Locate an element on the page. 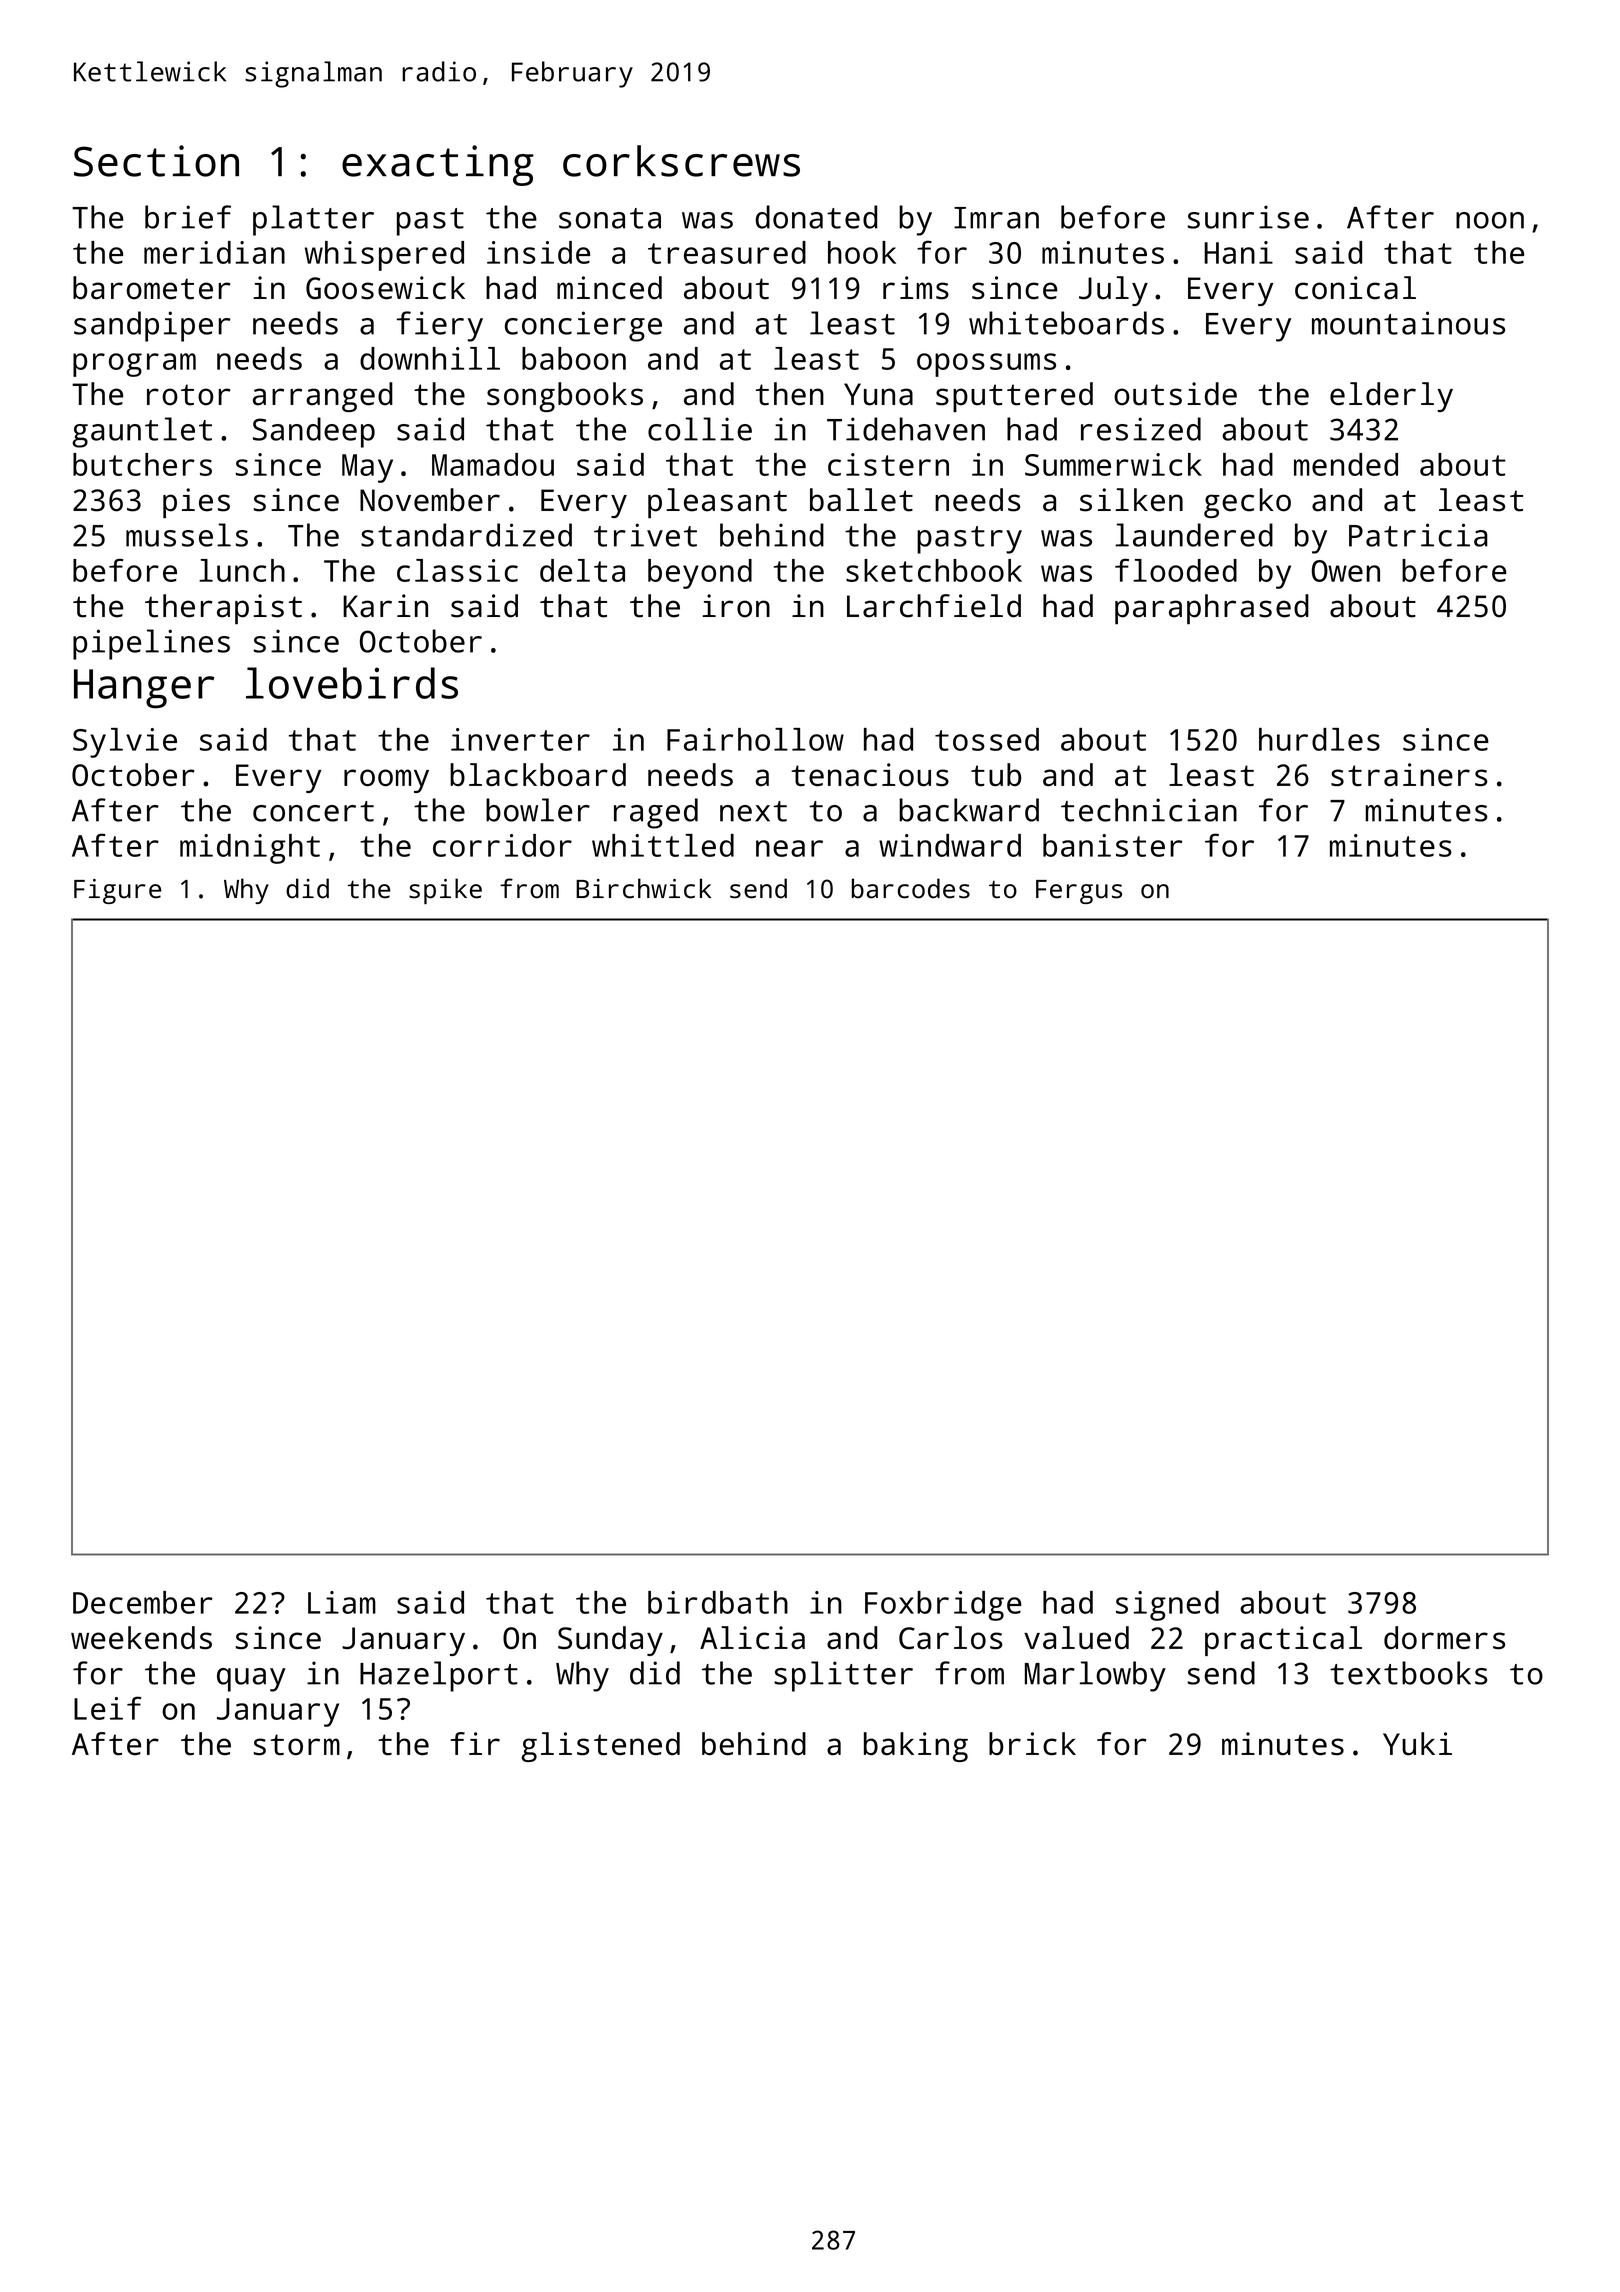 Image resolution: width=1620 pixels, height=2292 pixels. elderly is located at coordinates (1391, 397).
